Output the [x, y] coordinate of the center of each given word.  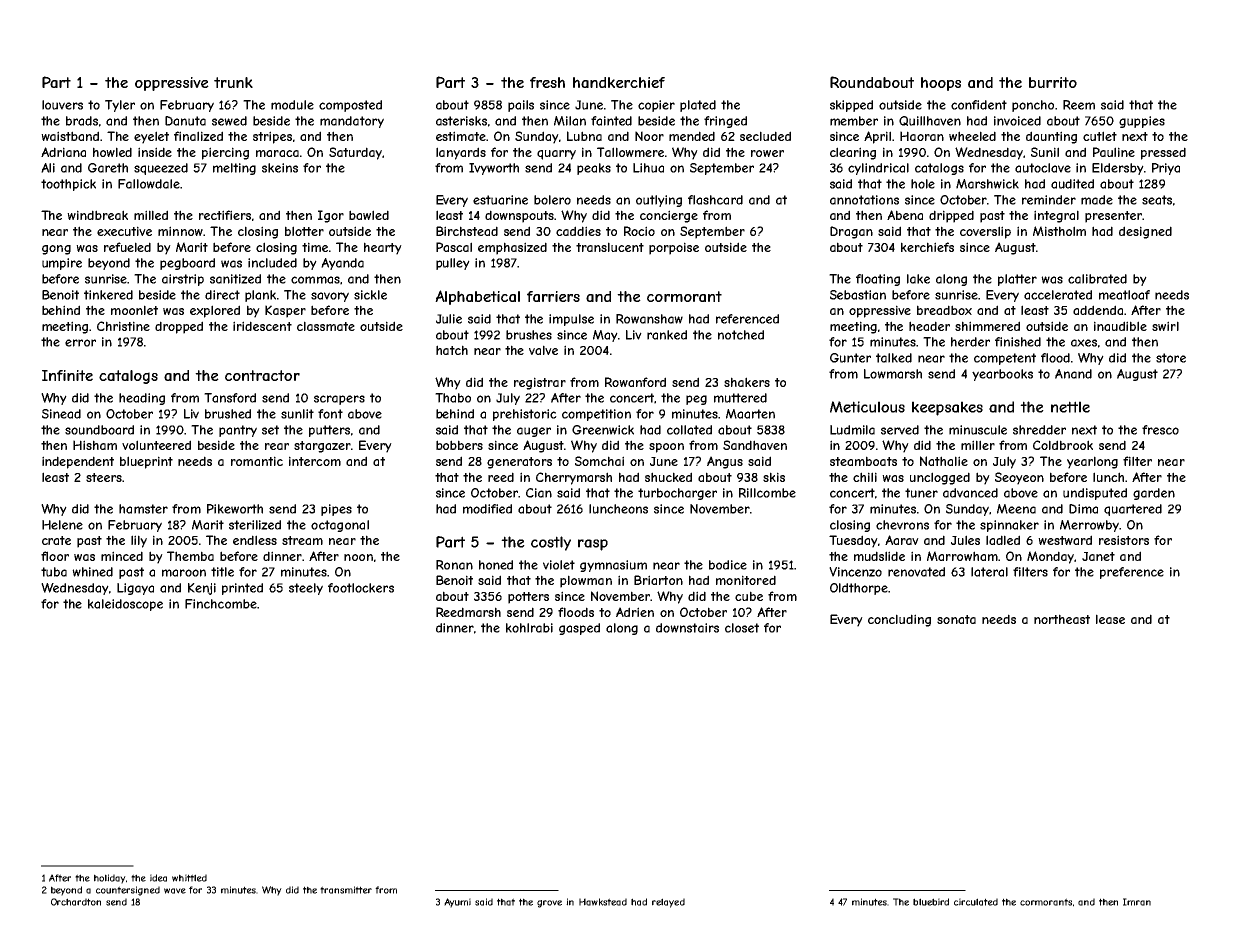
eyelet [151, 137]
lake [918, 279]
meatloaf [1124, 295]
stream [302, 540]
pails [521, 106]
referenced [747, 319]
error [80, 343]
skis [774, 477]
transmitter [346, 890]
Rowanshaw [649, 319]
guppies [1142, 122]
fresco [1160, 430]
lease [1110, 619]
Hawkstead [603, 902]
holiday [110, 879]
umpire [62, 264]
